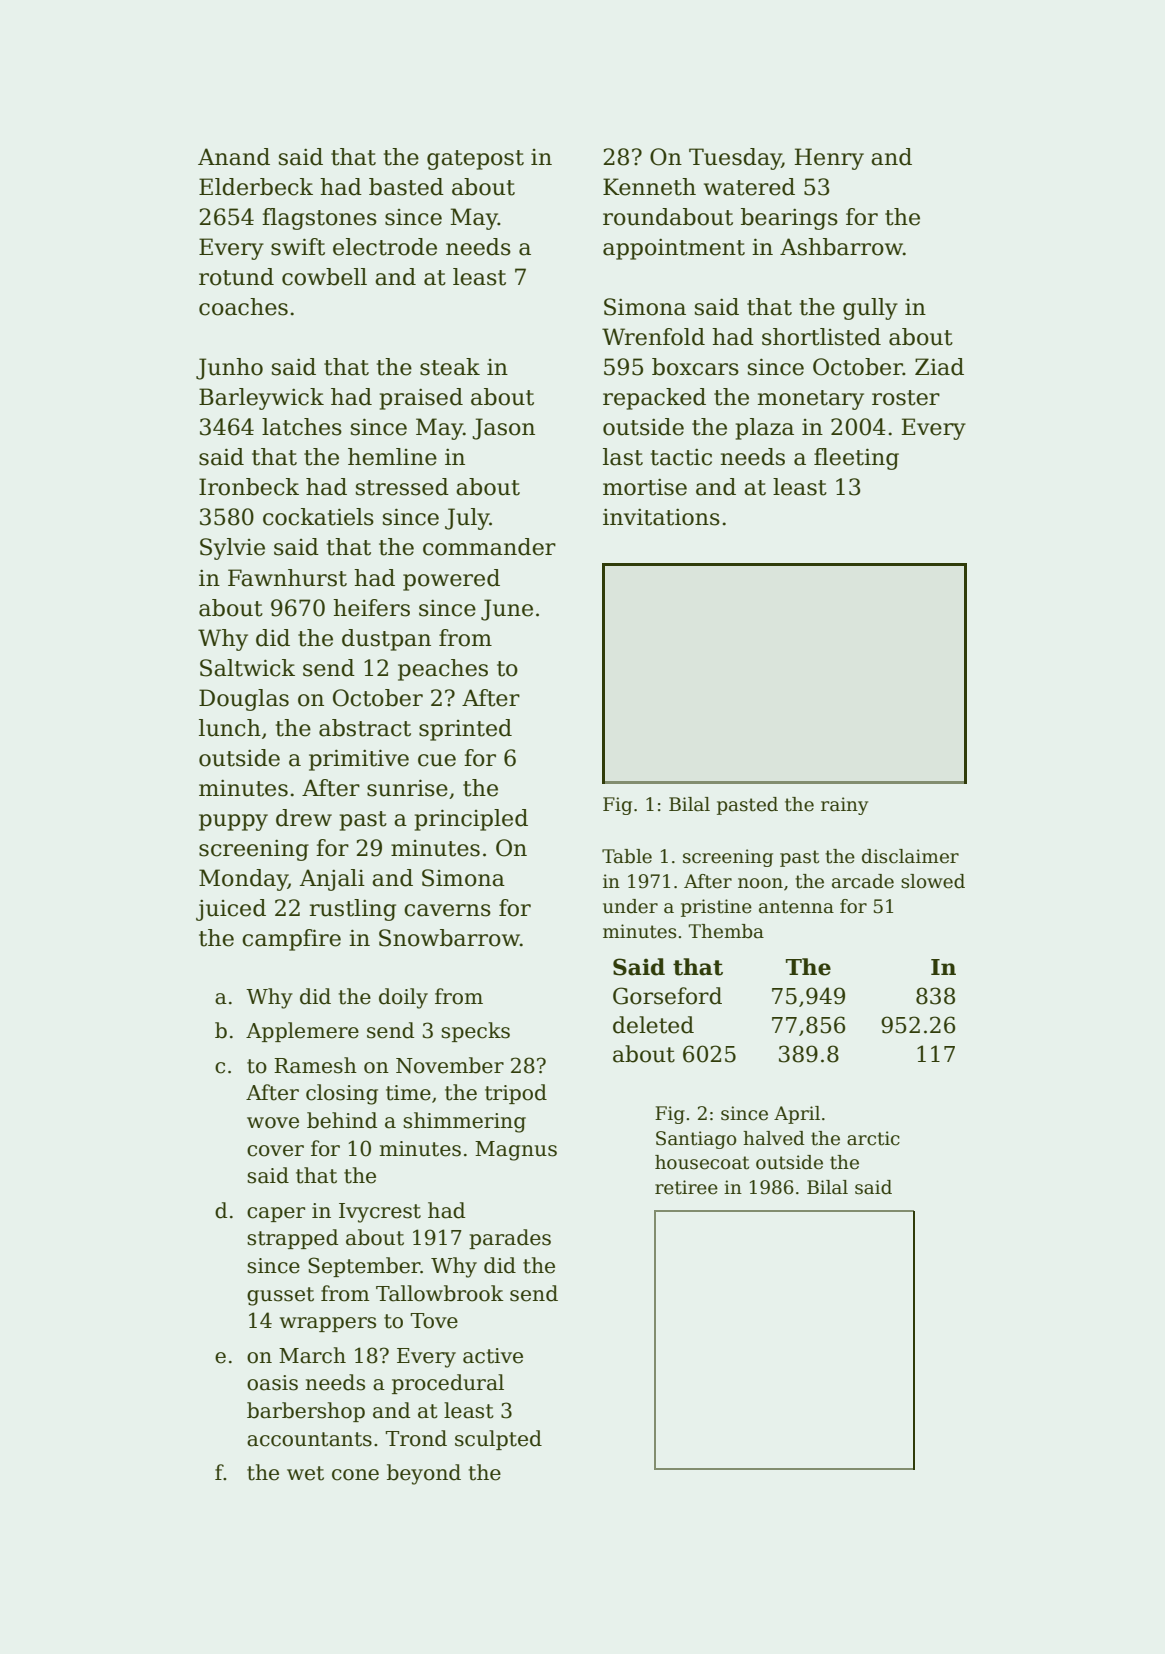 The width and height of the document is (1165, 1654). I want to click on sculpted, so click(498, 1440).
